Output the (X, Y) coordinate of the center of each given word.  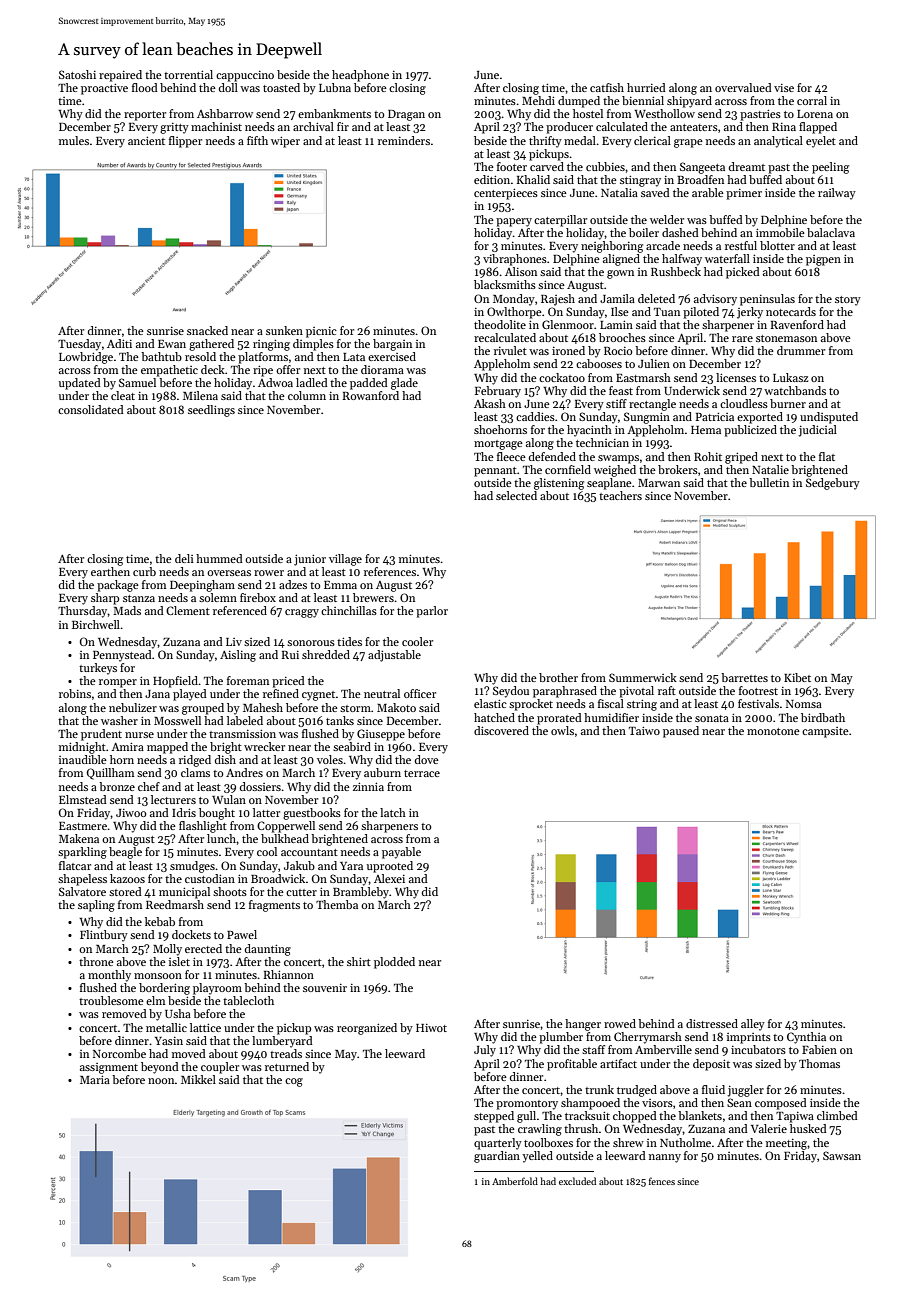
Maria (95, 1079)
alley (753, 1025)
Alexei (389, 878)
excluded (577, 1181)
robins (75, 693)
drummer (801, 350)
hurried (646, 87)
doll (228, 87)
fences (662, 1181)
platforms (263, 358)
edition (492, 179)
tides (349, 641)
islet (179, 961)
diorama (382, 369)
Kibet (797, 677)
